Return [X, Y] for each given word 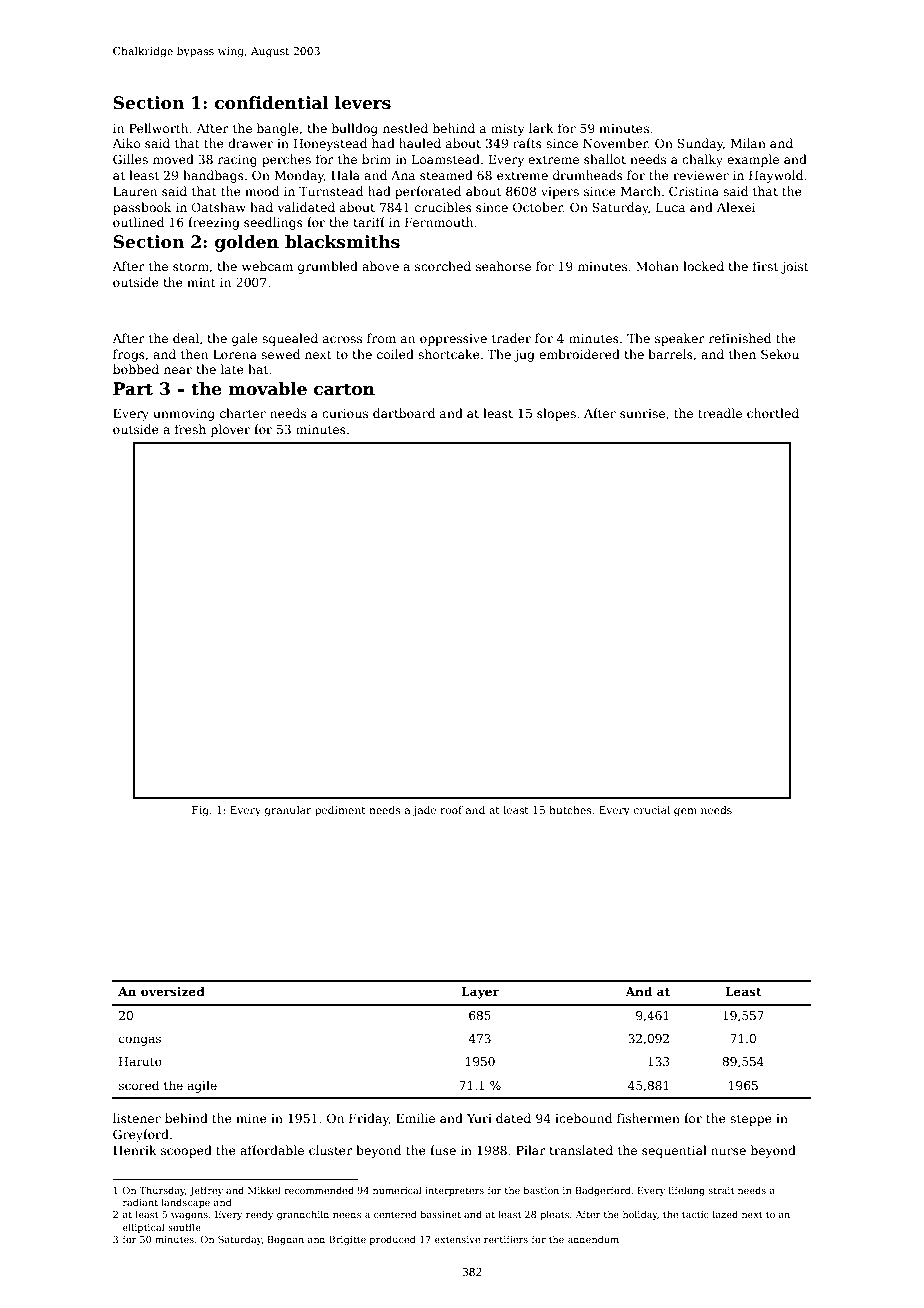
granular [288, 811]
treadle [720, 413]
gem [685, 812]
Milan [748, 143]
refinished [740, 338]
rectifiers [506, 1239]
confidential [272, 103]
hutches [570, 810]
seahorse [503, 266]
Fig [200, 811]
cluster [331, 1150]
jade [424, 811]
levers [363, 103]
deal [186, 338]
